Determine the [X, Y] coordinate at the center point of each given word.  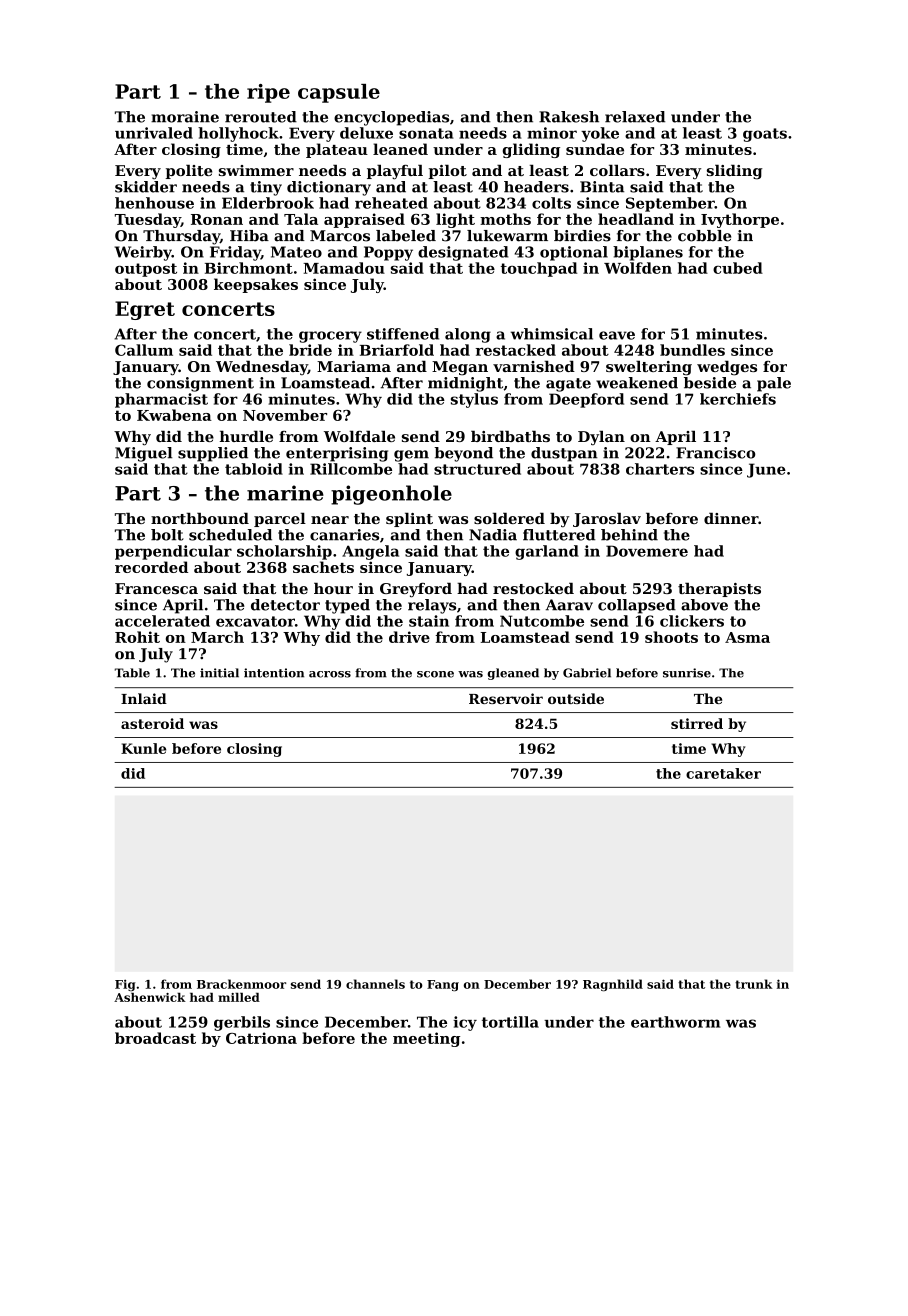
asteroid [152, 723]
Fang [443, 985]
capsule [339, 93]
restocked [533, 588]
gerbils [242, 1023]
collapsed [637, 606]
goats [765, 135]
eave [617, 335]
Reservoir [506, 698]
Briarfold [397, 350]
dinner [731, 518]
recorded [151, 567]
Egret [145, 310]
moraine [185, 117]
